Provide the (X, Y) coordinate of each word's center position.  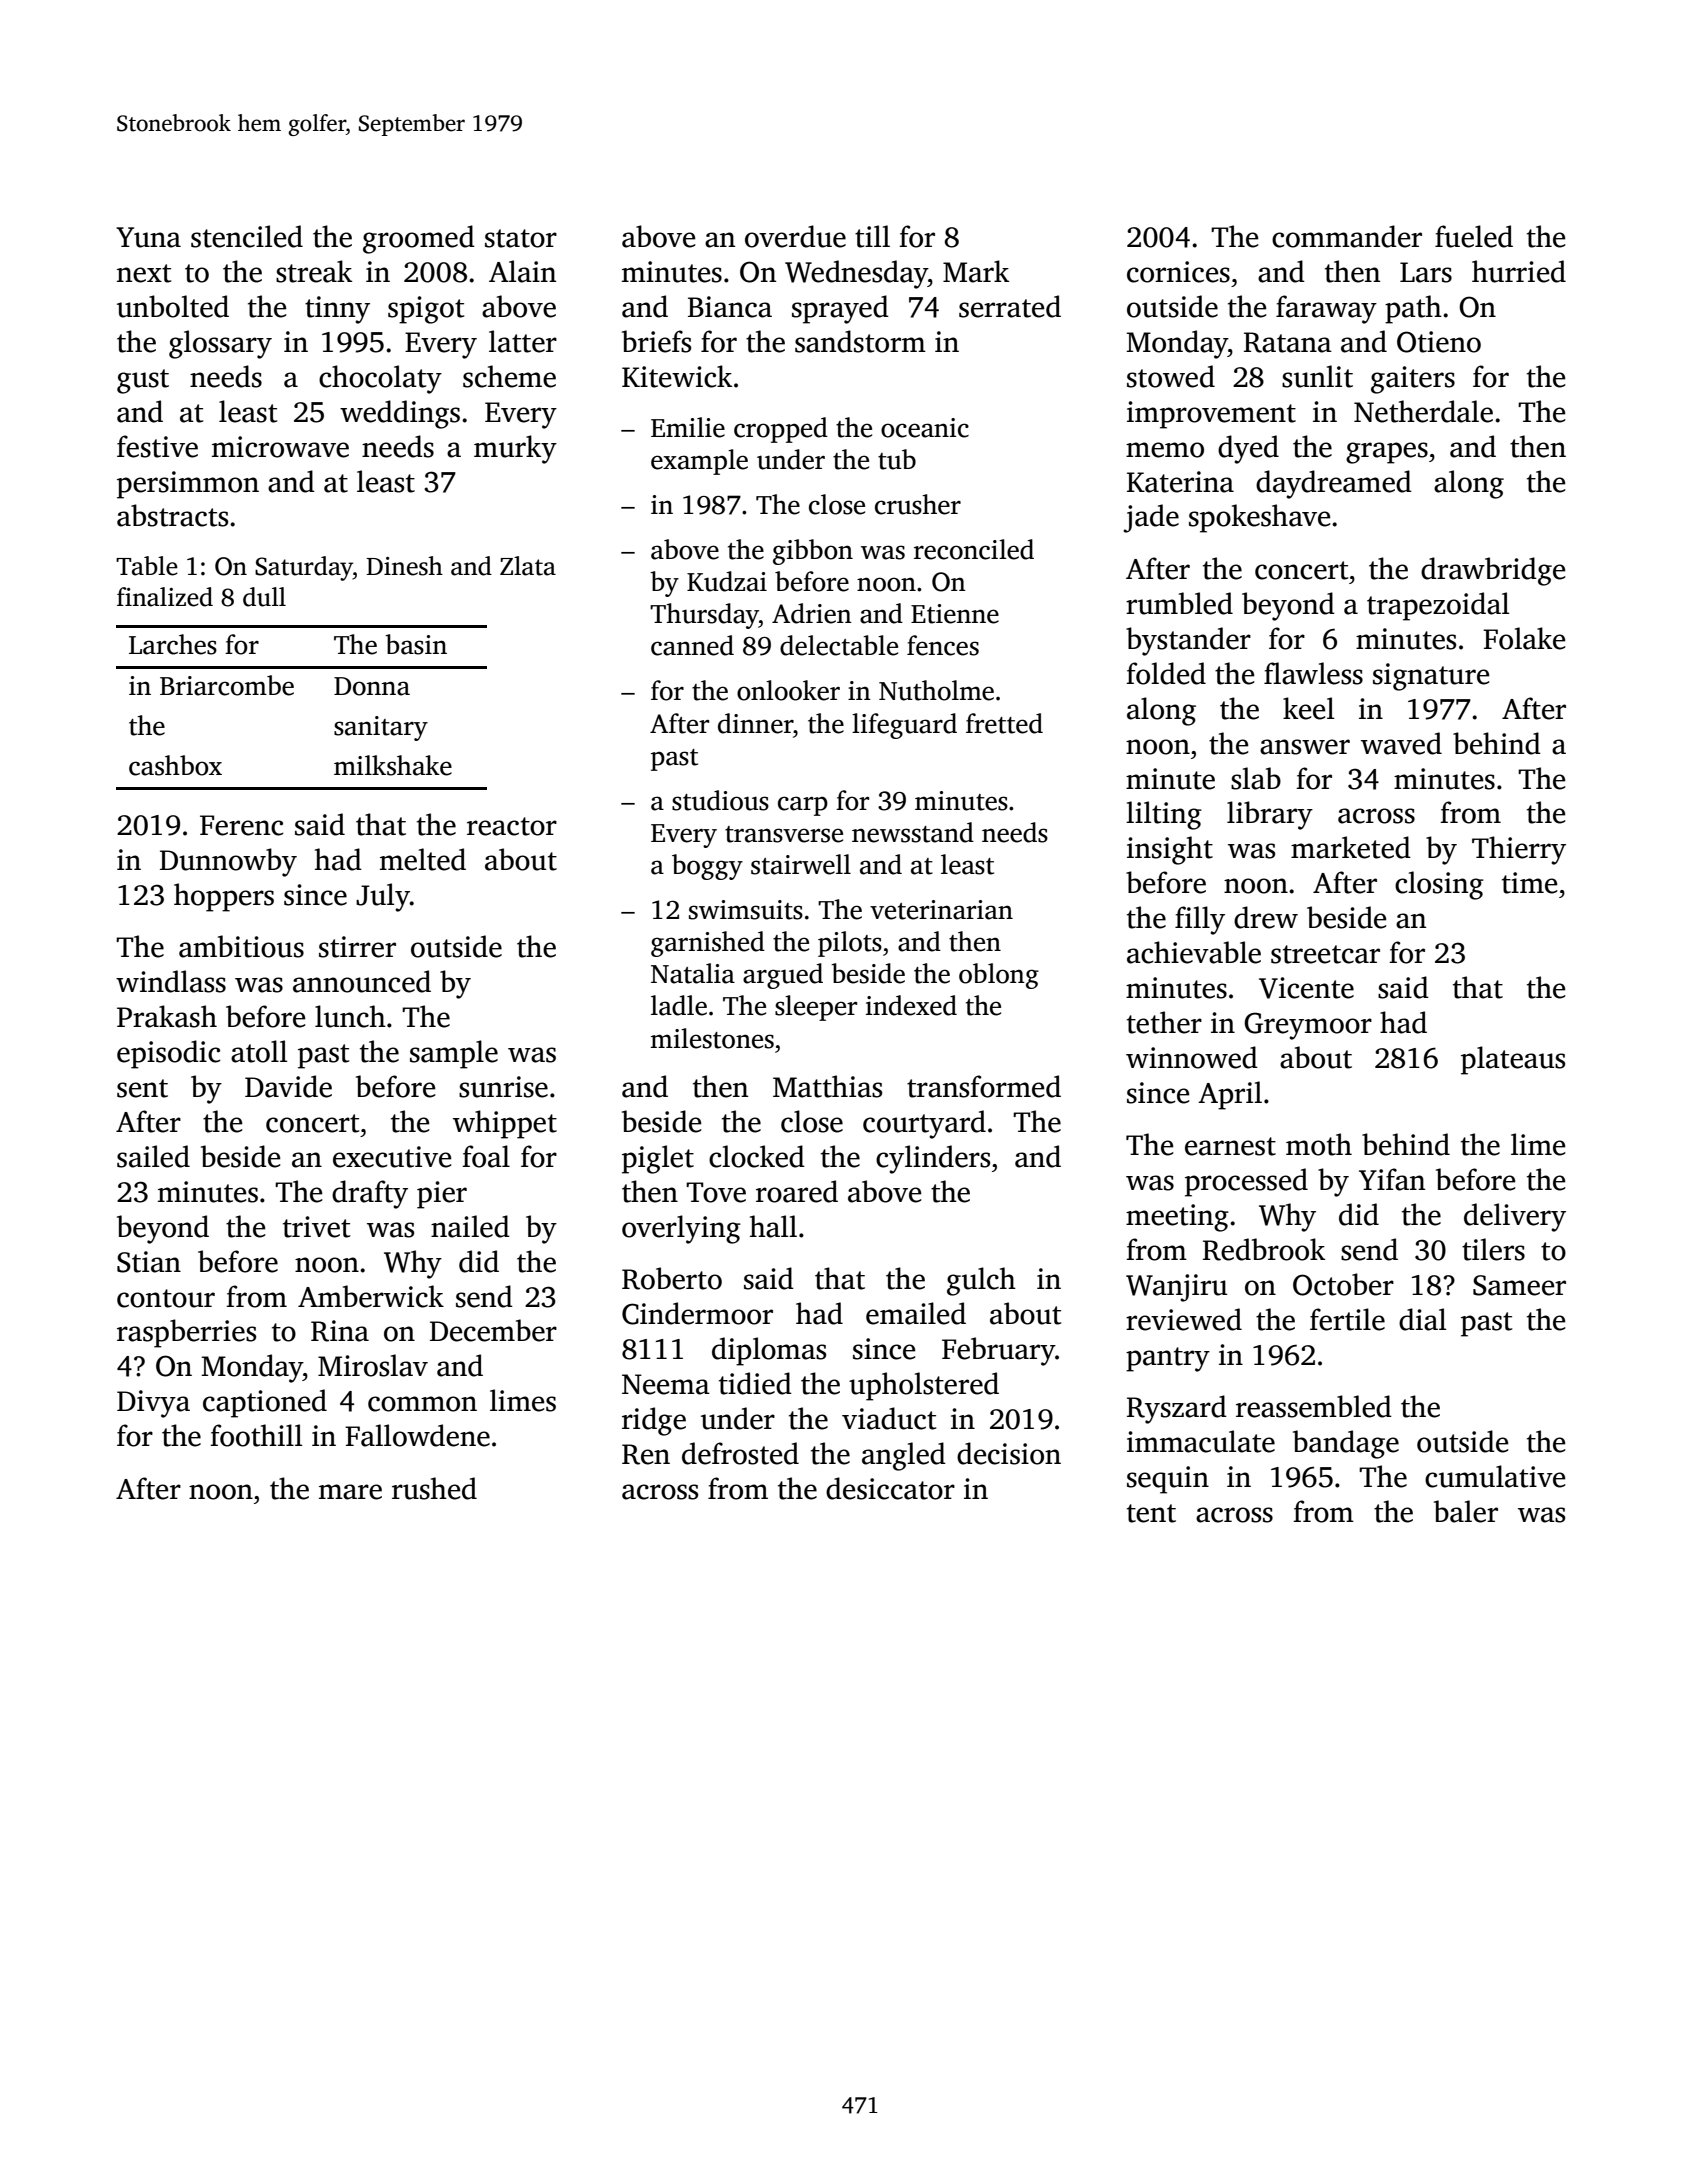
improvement (1211, 415)
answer (1305, 747)
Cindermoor (697, 1313)
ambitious (241, 946)
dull (264, 597)
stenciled (247, 236)
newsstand (913, 832)
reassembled (1314, 1406)
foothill (256, 1435)
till (872, 236)
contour (166, 1298)
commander (1347, 236)
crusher (918, 504)
